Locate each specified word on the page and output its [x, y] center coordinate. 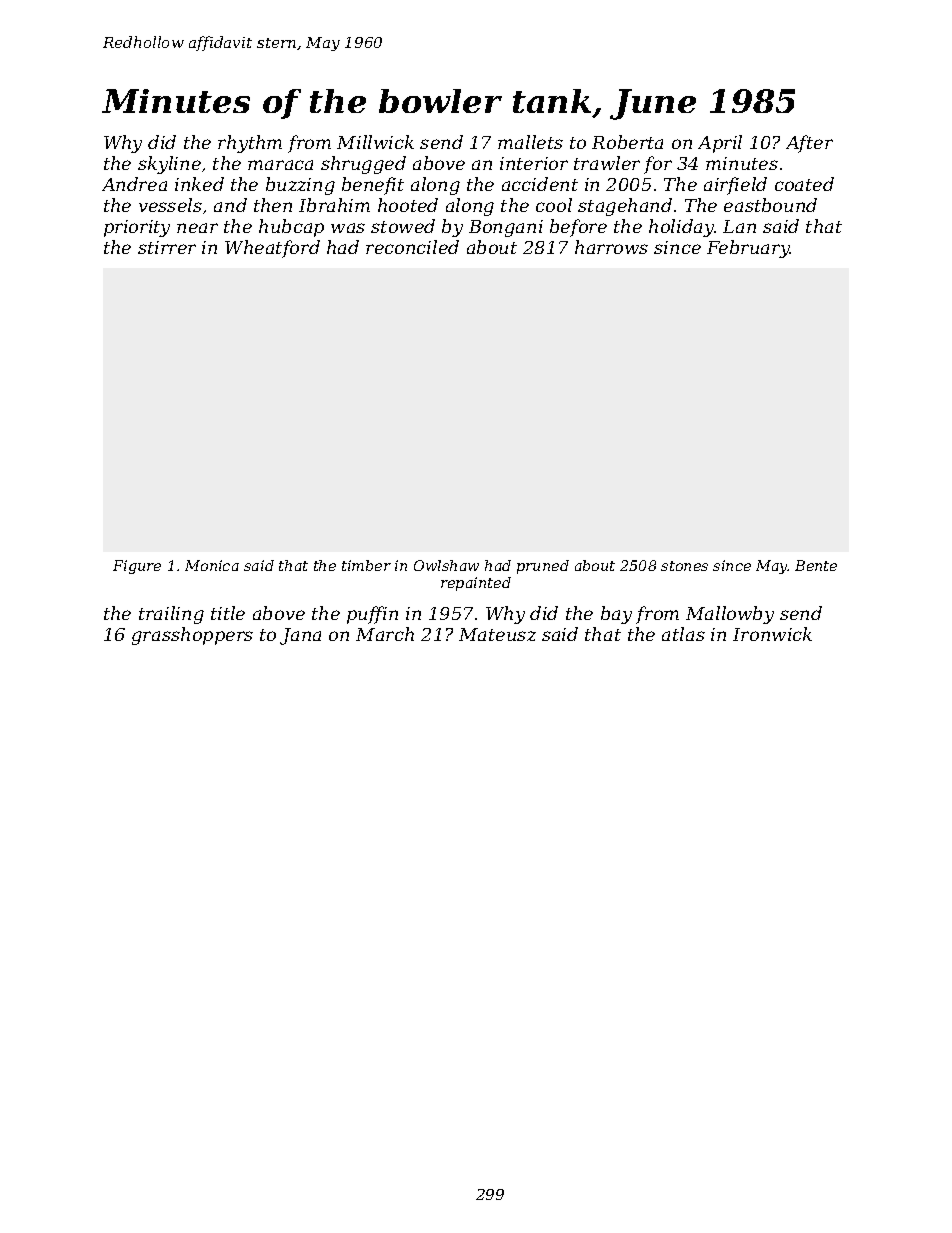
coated [804, 184]
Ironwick [772, 634]
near [197, 228]
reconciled [412, 247]
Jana [300, 636]
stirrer [167, 247]
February [748, 249]
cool [554, 205]
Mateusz [497, 634]
